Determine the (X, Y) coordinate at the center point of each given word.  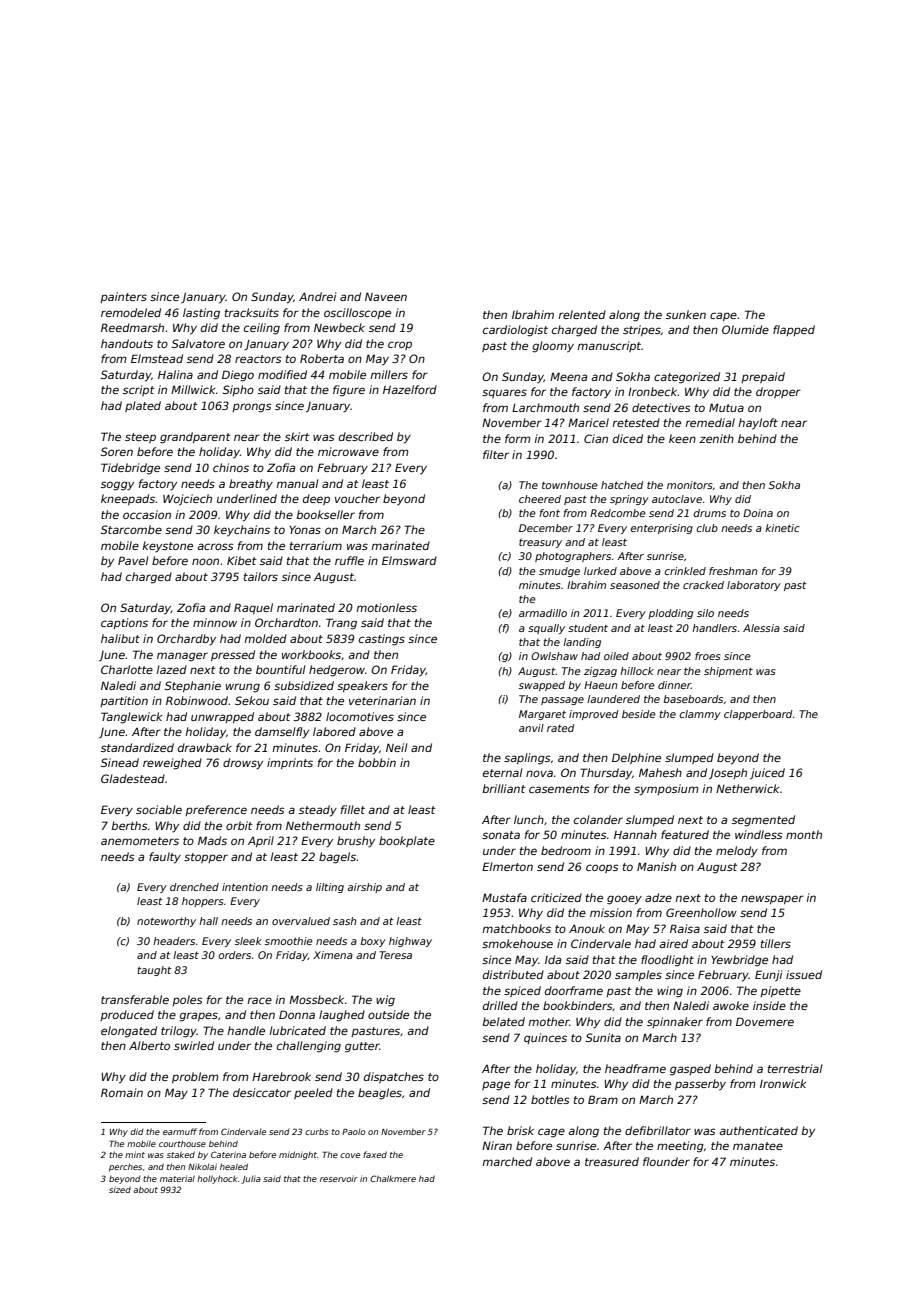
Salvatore (198, 343)
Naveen (386, 296)
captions (124, 623)
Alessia (761, 628)
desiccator (262, 1092)
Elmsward (409, 560)
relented (582, 314)
